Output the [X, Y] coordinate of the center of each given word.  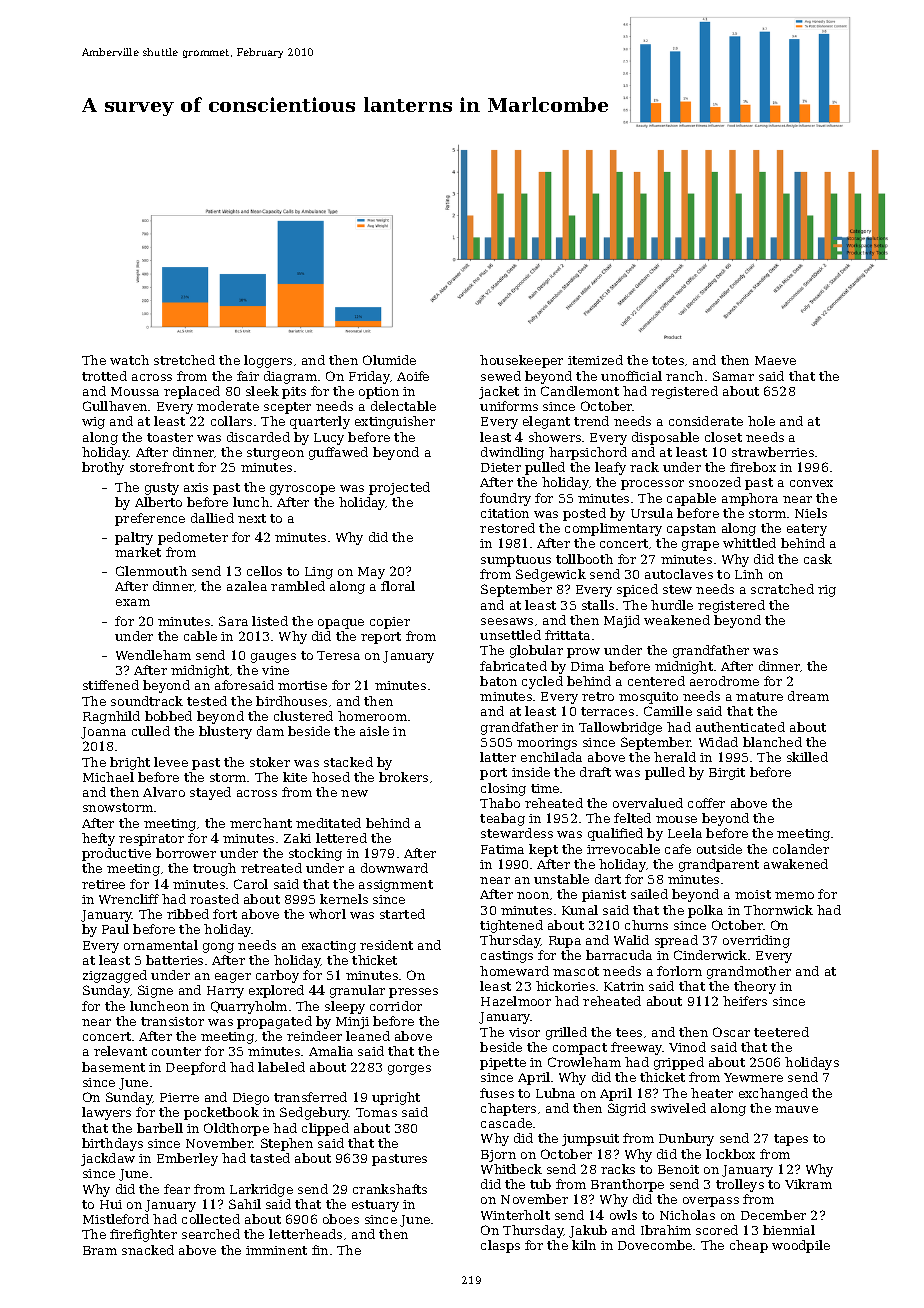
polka [705, 911]
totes [668, 360]
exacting [329, 947]
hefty [98, 839]
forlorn [679, 971]
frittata [567, 635]
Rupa [565, 942]
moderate [228, 406]
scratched [782, 589]
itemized [595, 360]
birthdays [112, 1144]
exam [133, 602]
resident [386, 945]
